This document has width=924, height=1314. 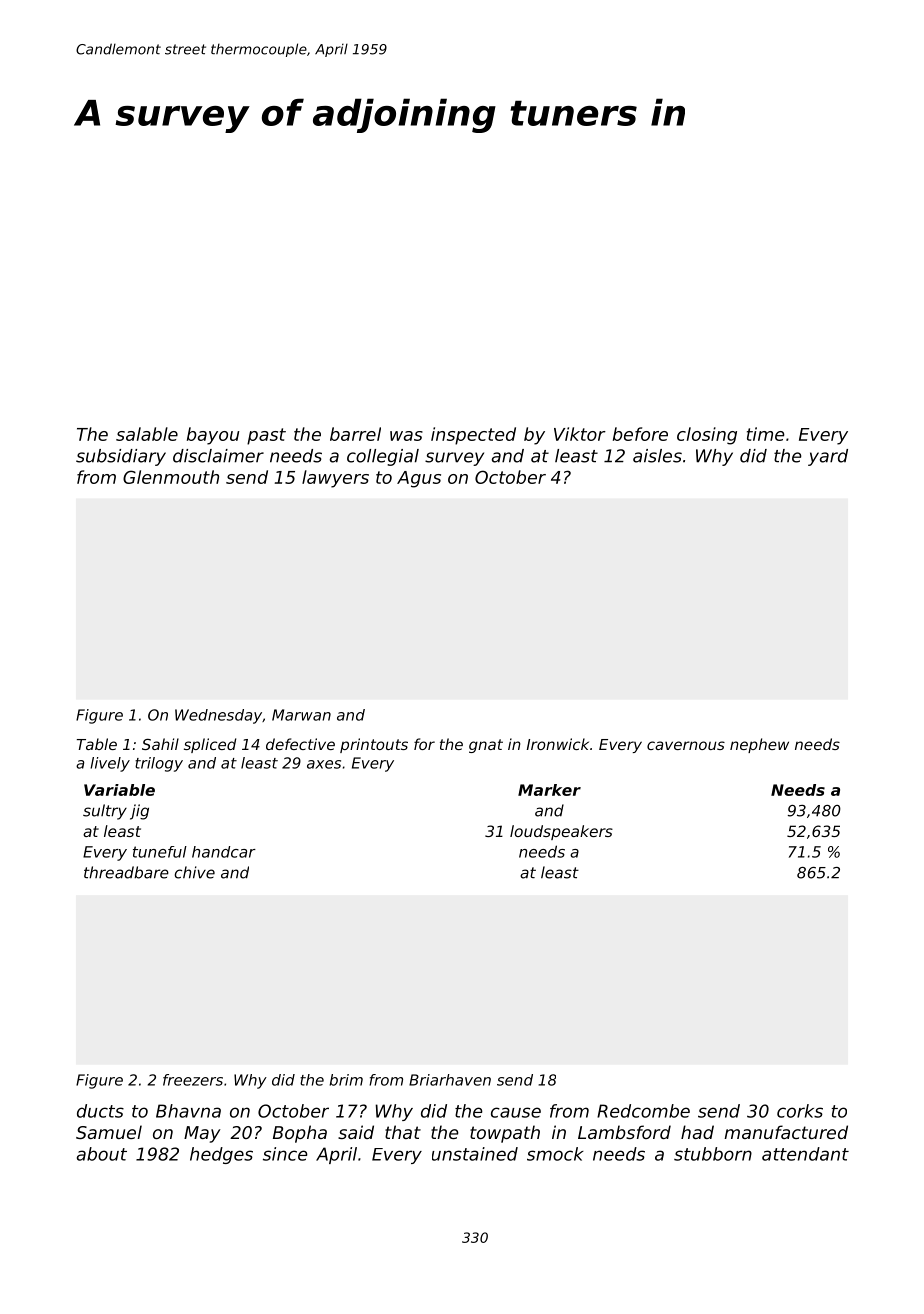 I want to click on threadbare, so click(x=126, y=872).
